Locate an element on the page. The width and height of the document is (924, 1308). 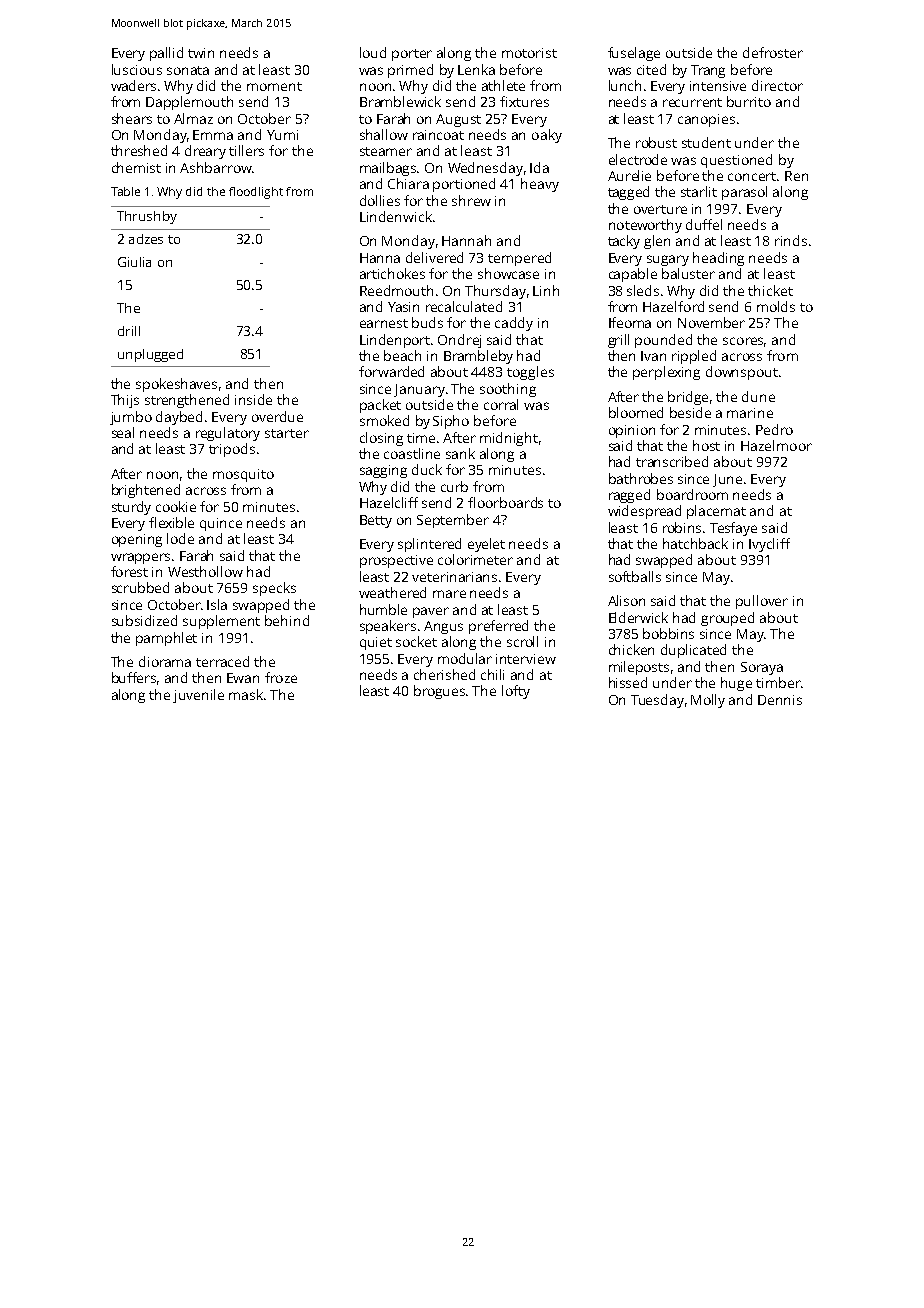
brogues is located at coordinates (439, 692).
